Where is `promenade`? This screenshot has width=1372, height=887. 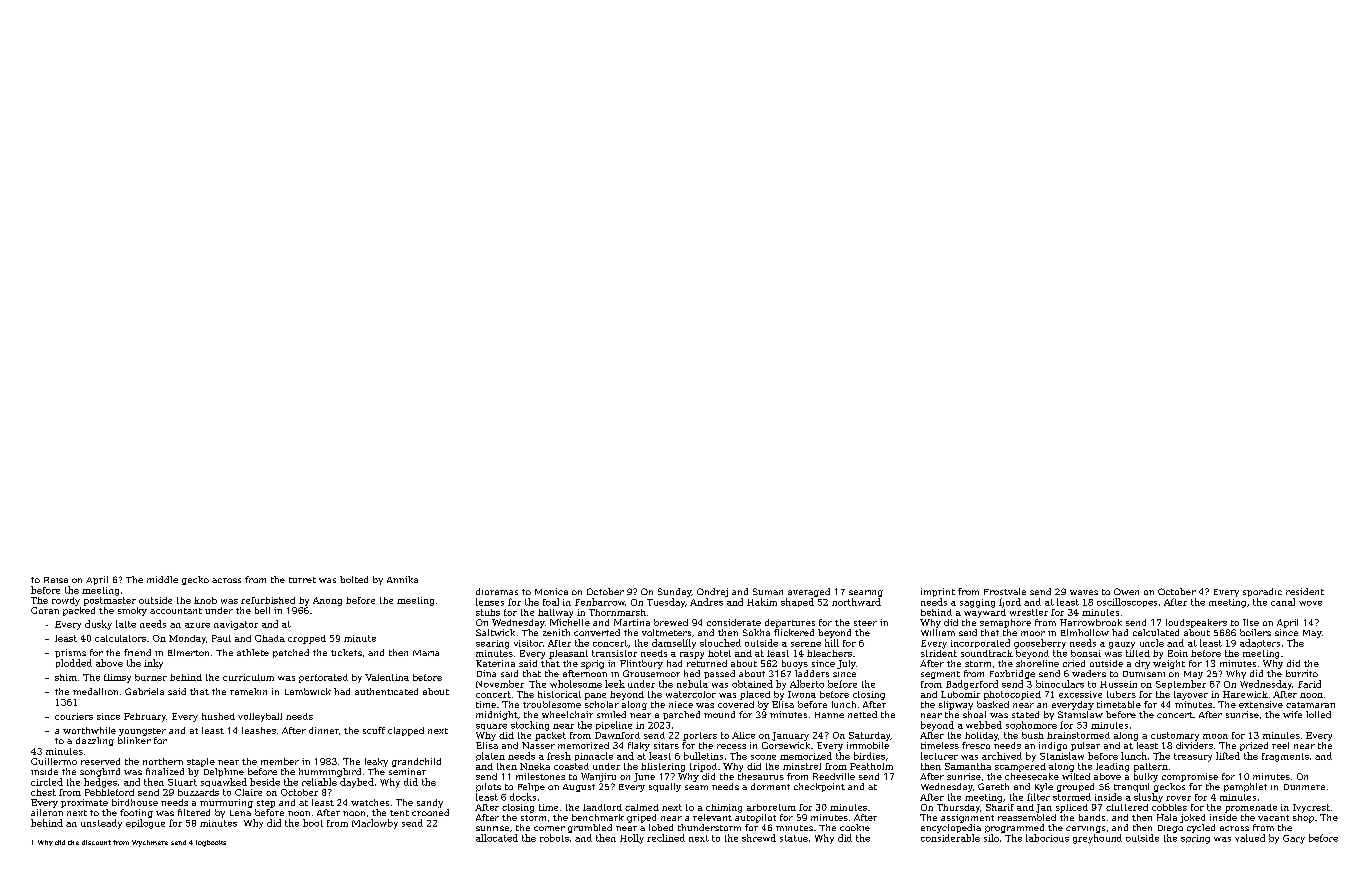 promenade is located at coordinates (1251, 808).
